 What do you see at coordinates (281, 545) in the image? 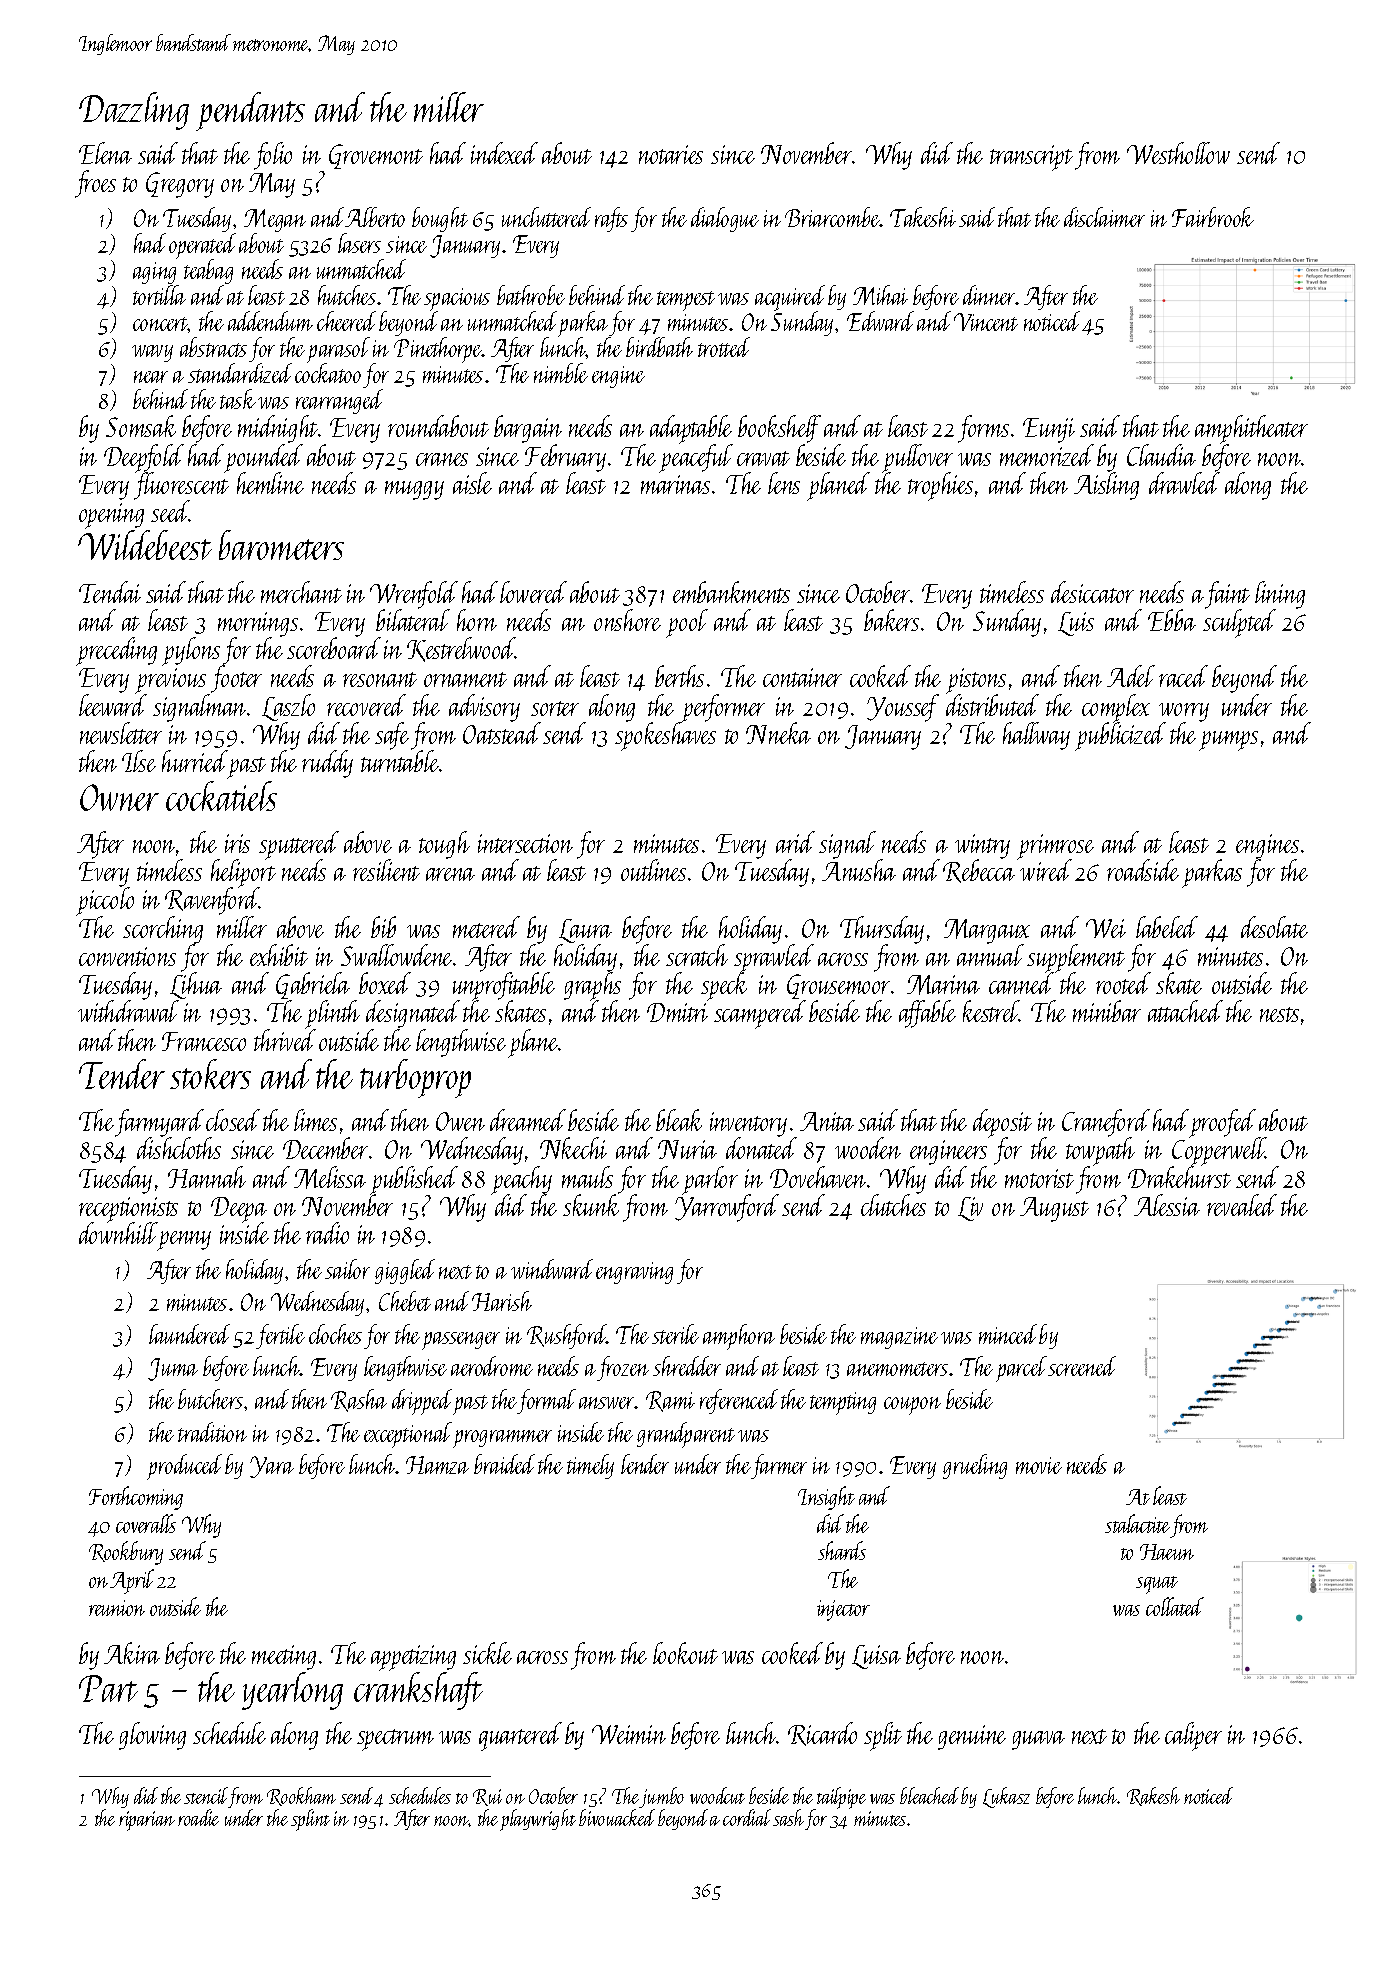
I see `barometers` at bounding box center [281, 545].
